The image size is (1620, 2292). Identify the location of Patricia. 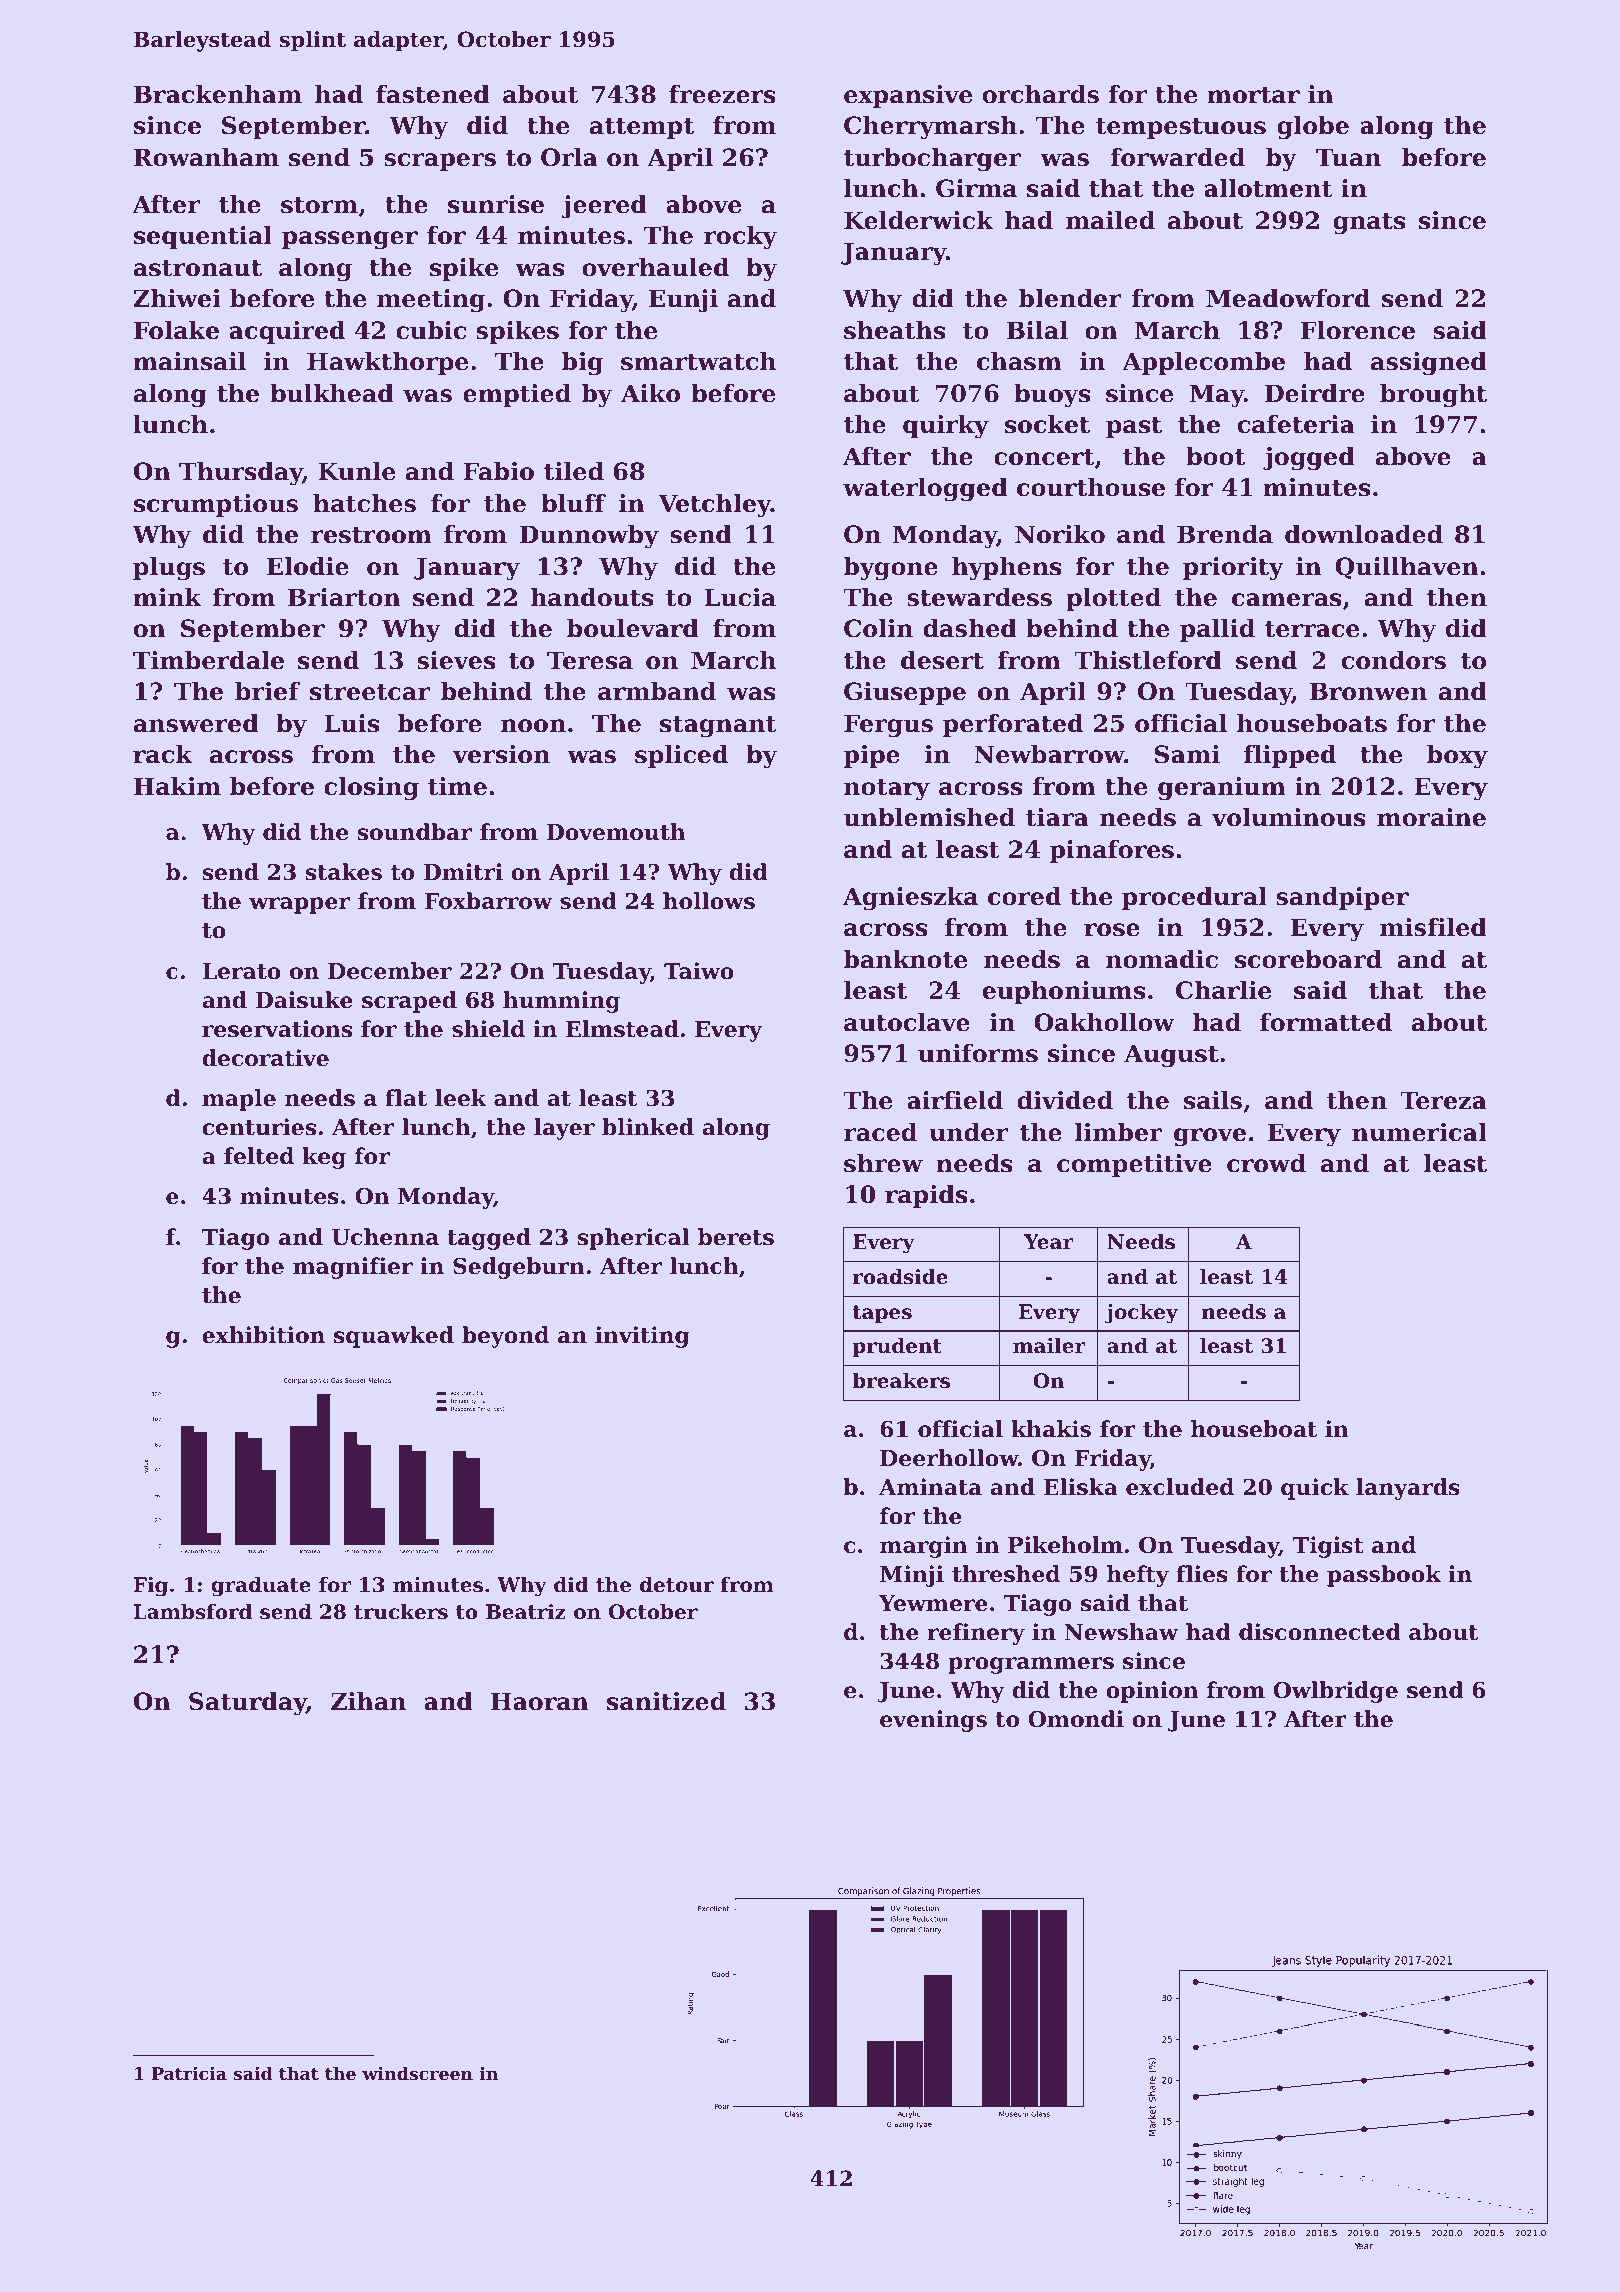
(189, 2073).
